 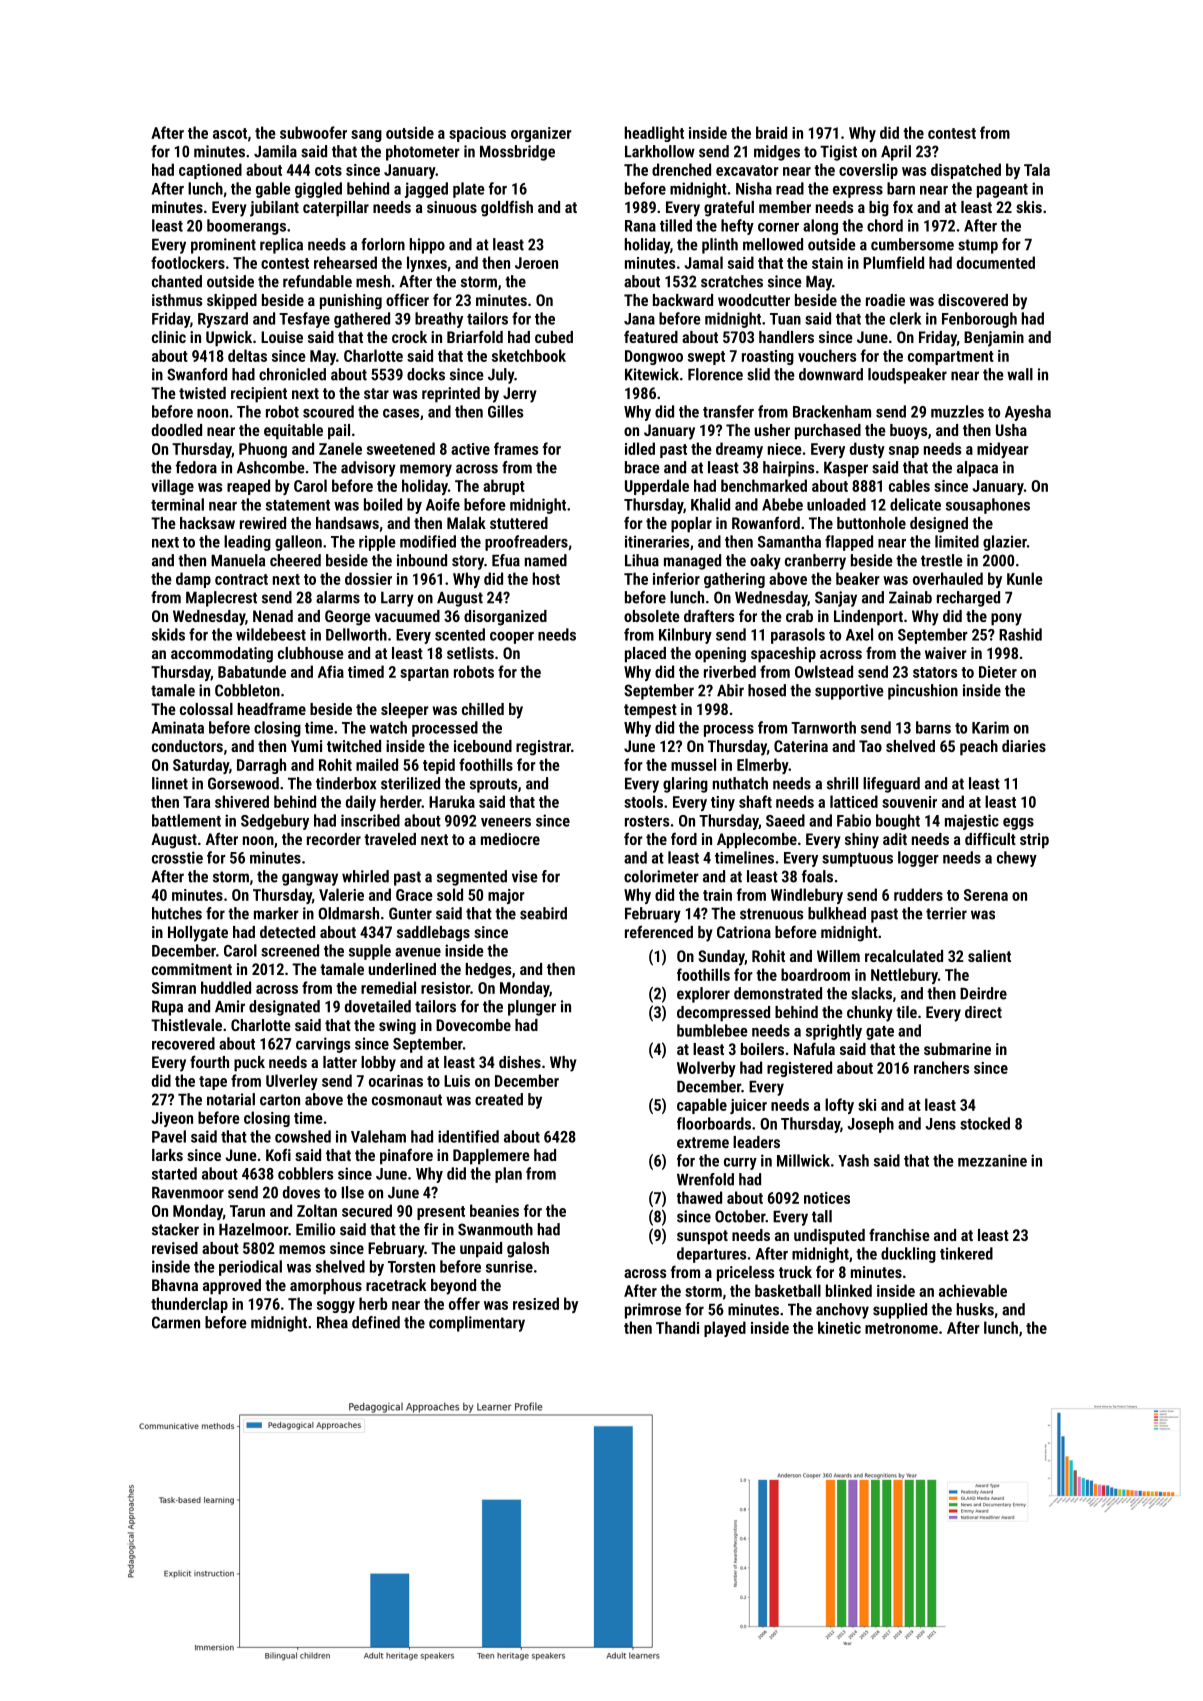 I want to click on itineraries, so click(x=657, y=541).
